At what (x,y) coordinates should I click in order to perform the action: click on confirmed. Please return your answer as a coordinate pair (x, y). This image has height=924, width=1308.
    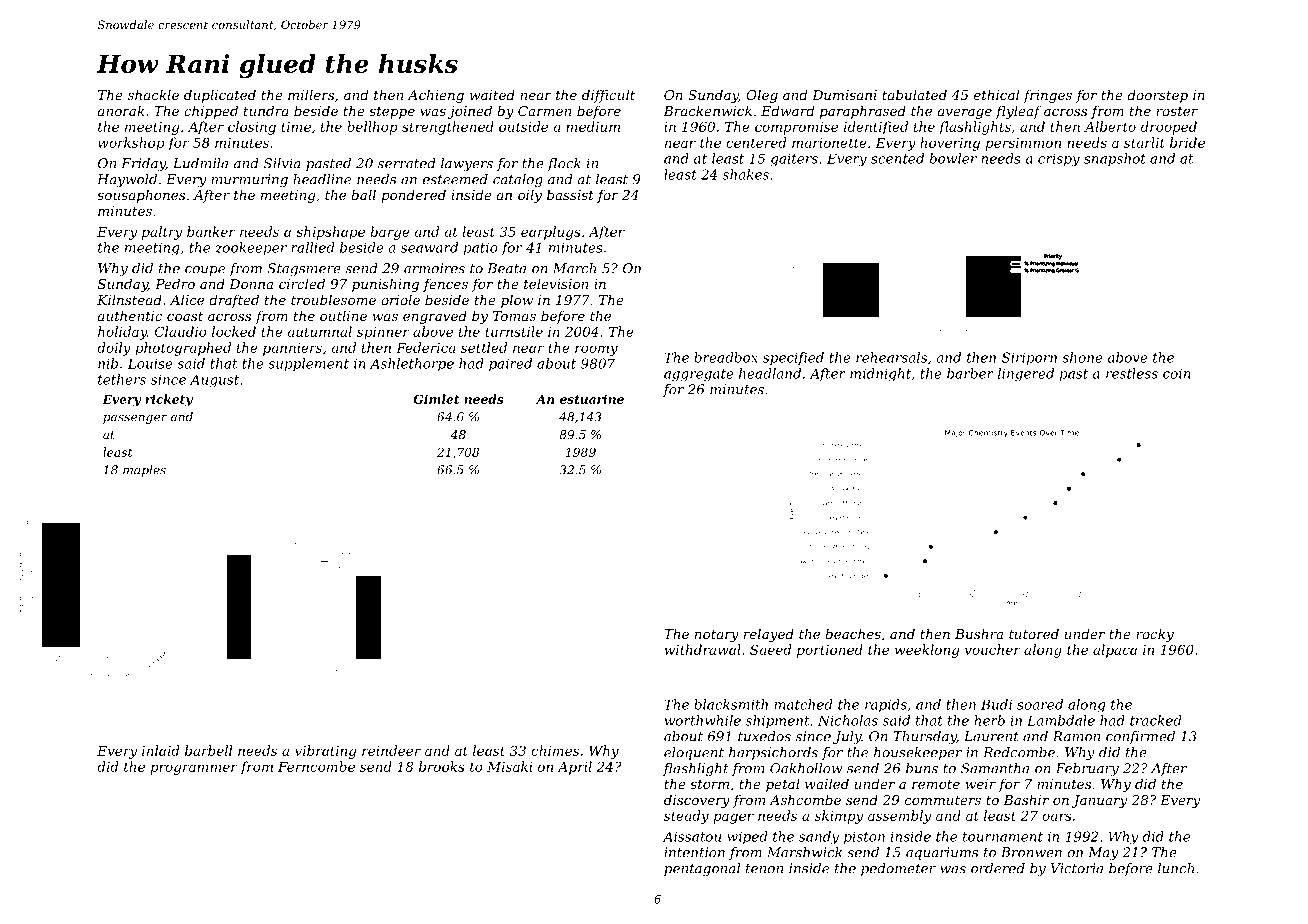
    Looking at the image, I should click on (1140, 737).
